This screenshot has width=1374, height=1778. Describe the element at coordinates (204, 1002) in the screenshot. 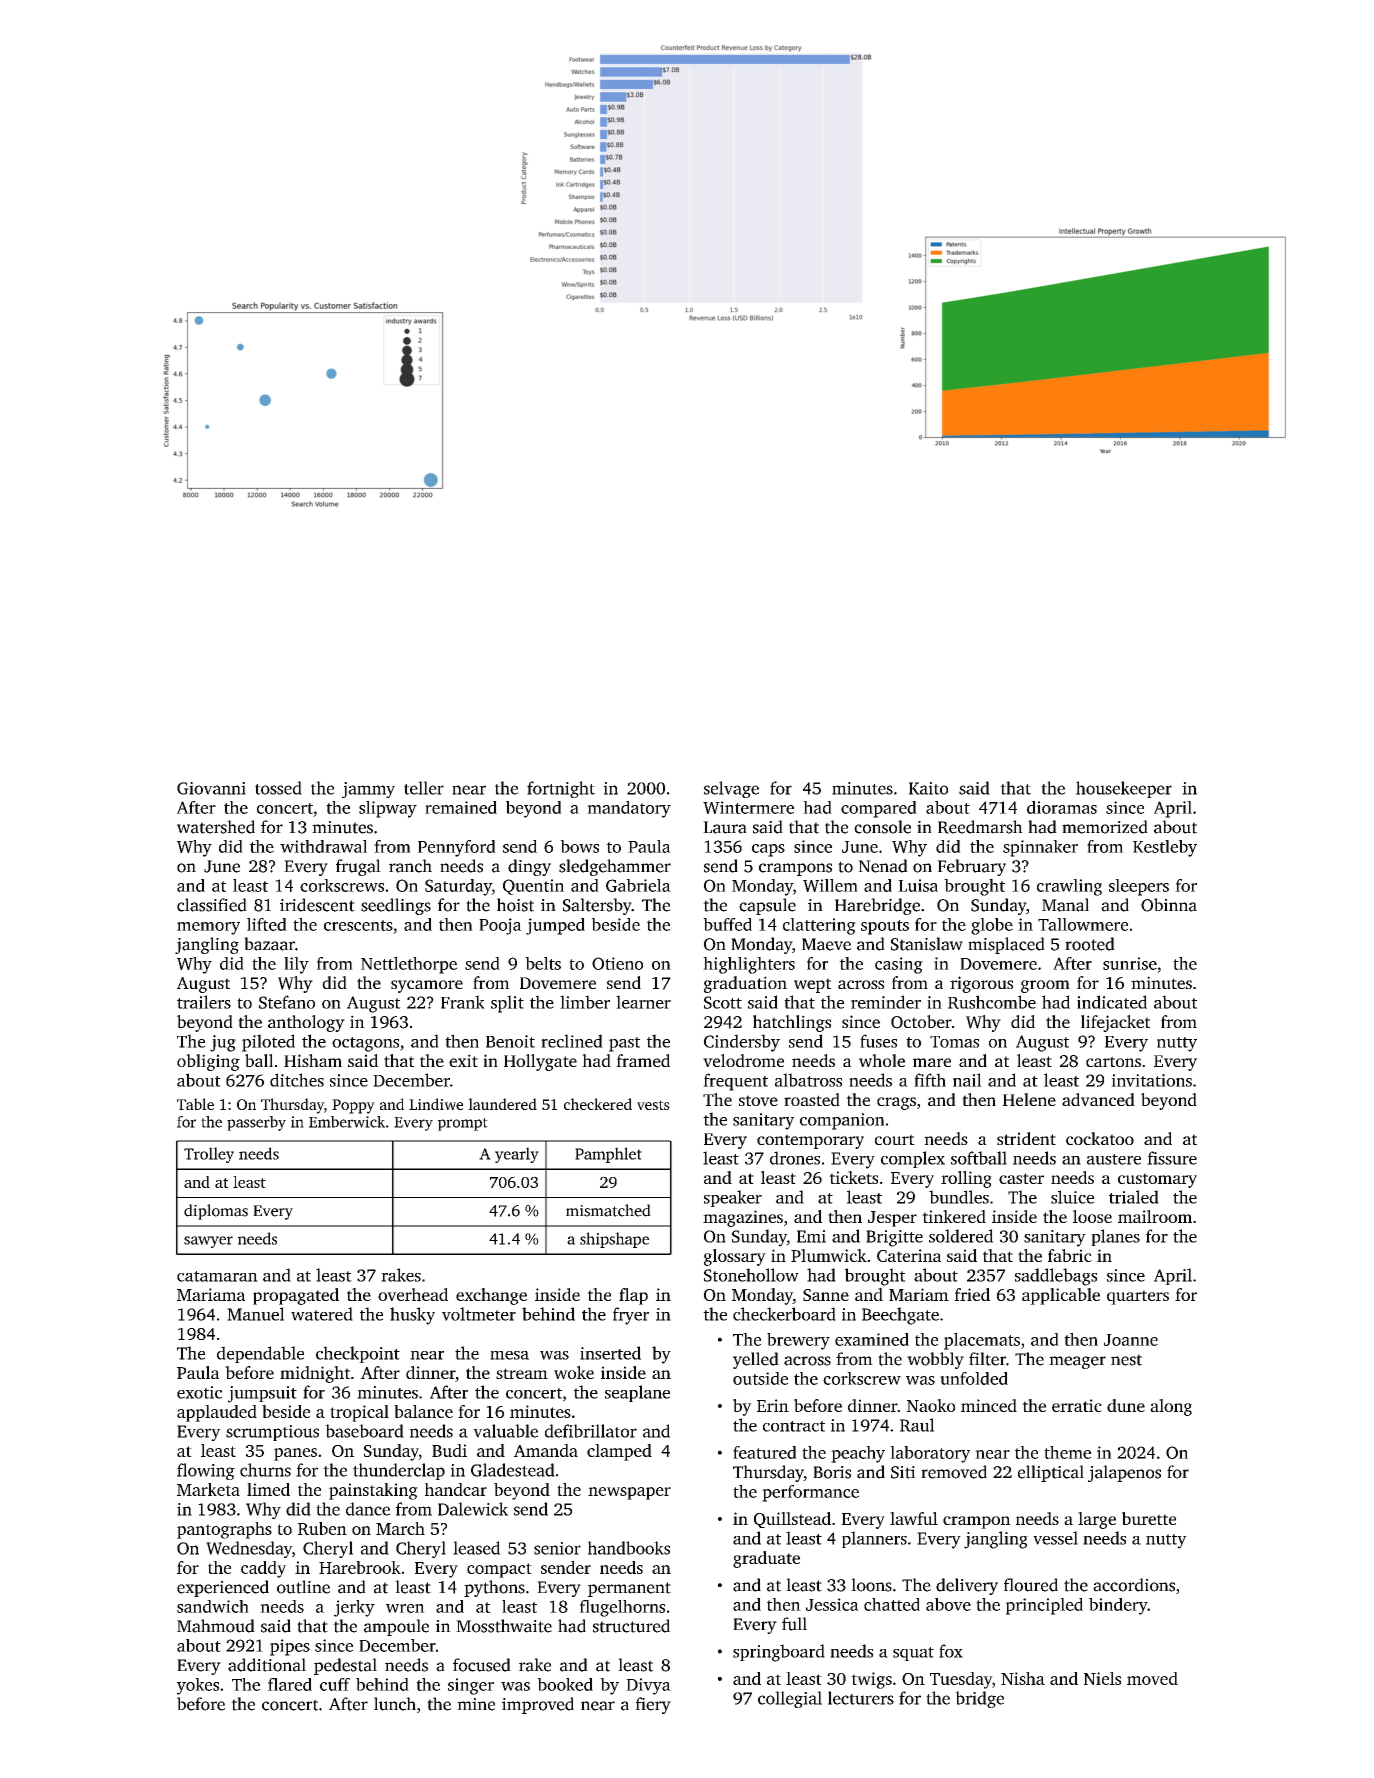

I see `trailers` at that location.
